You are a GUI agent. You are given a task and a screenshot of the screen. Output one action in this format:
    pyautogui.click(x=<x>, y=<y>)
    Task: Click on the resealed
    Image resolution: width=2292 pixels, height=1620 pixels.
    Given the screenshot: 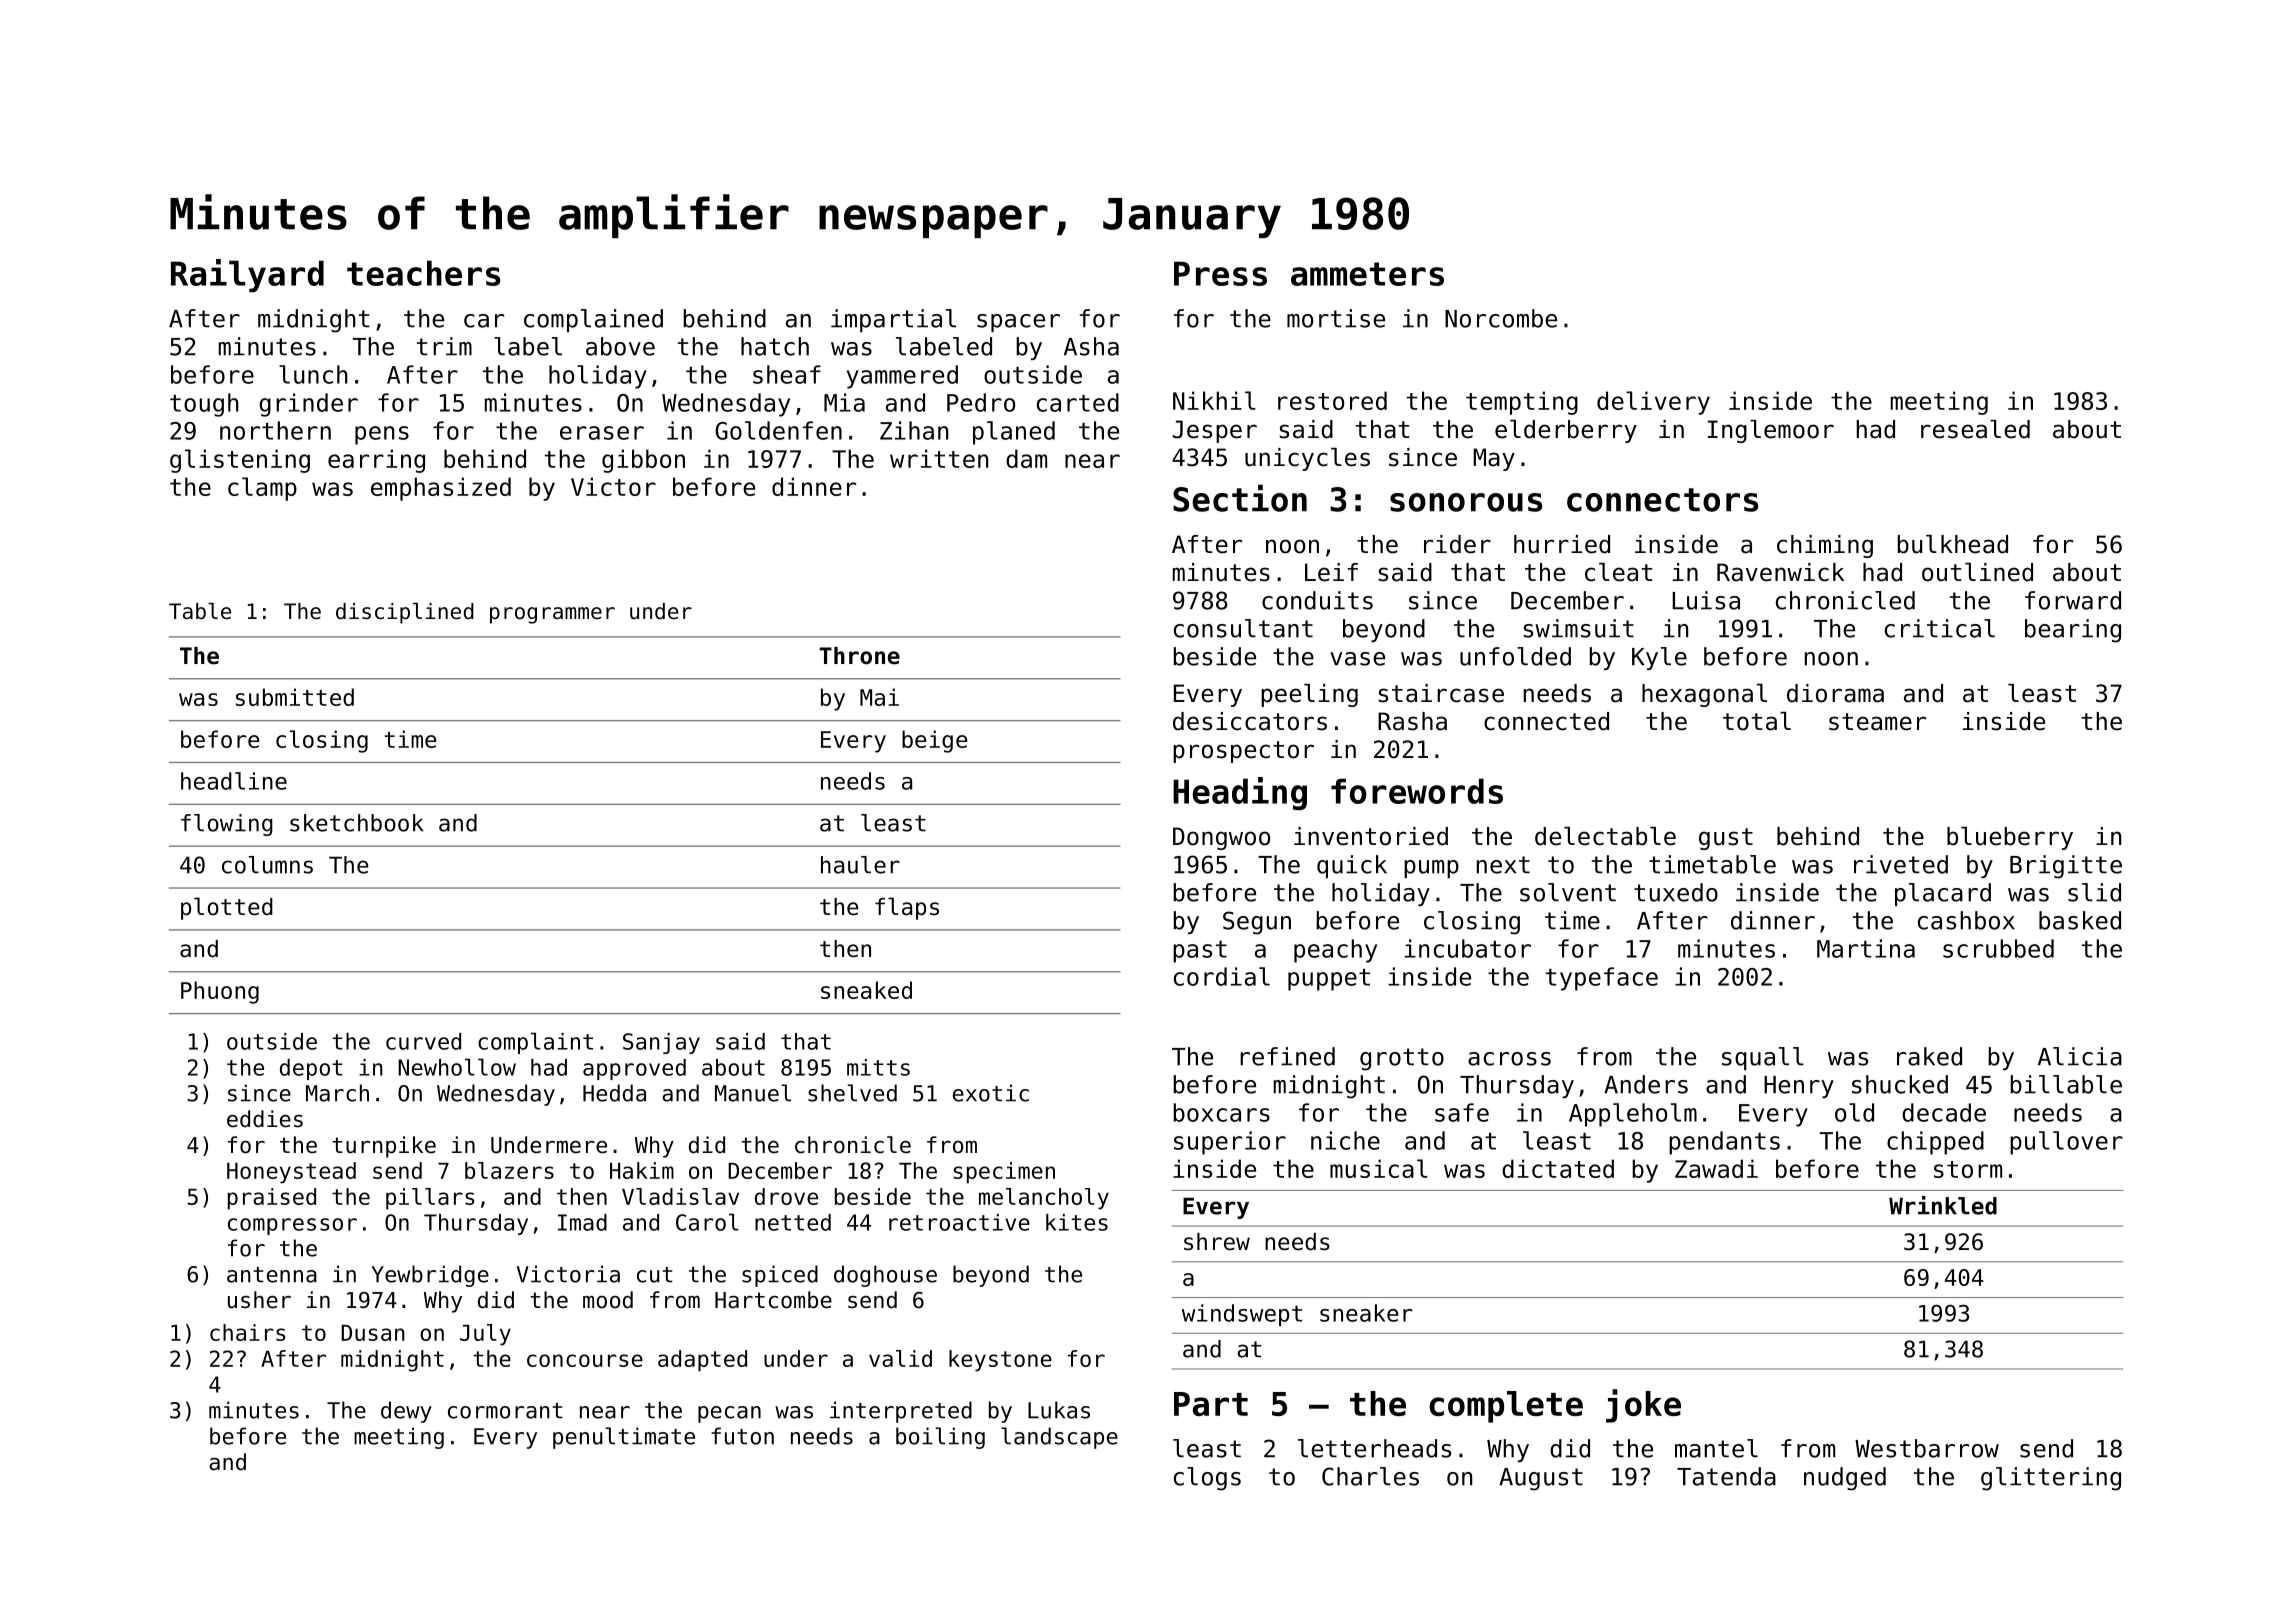 What is the action you would take?
    pyautogui.click(x=1975, y=429)
